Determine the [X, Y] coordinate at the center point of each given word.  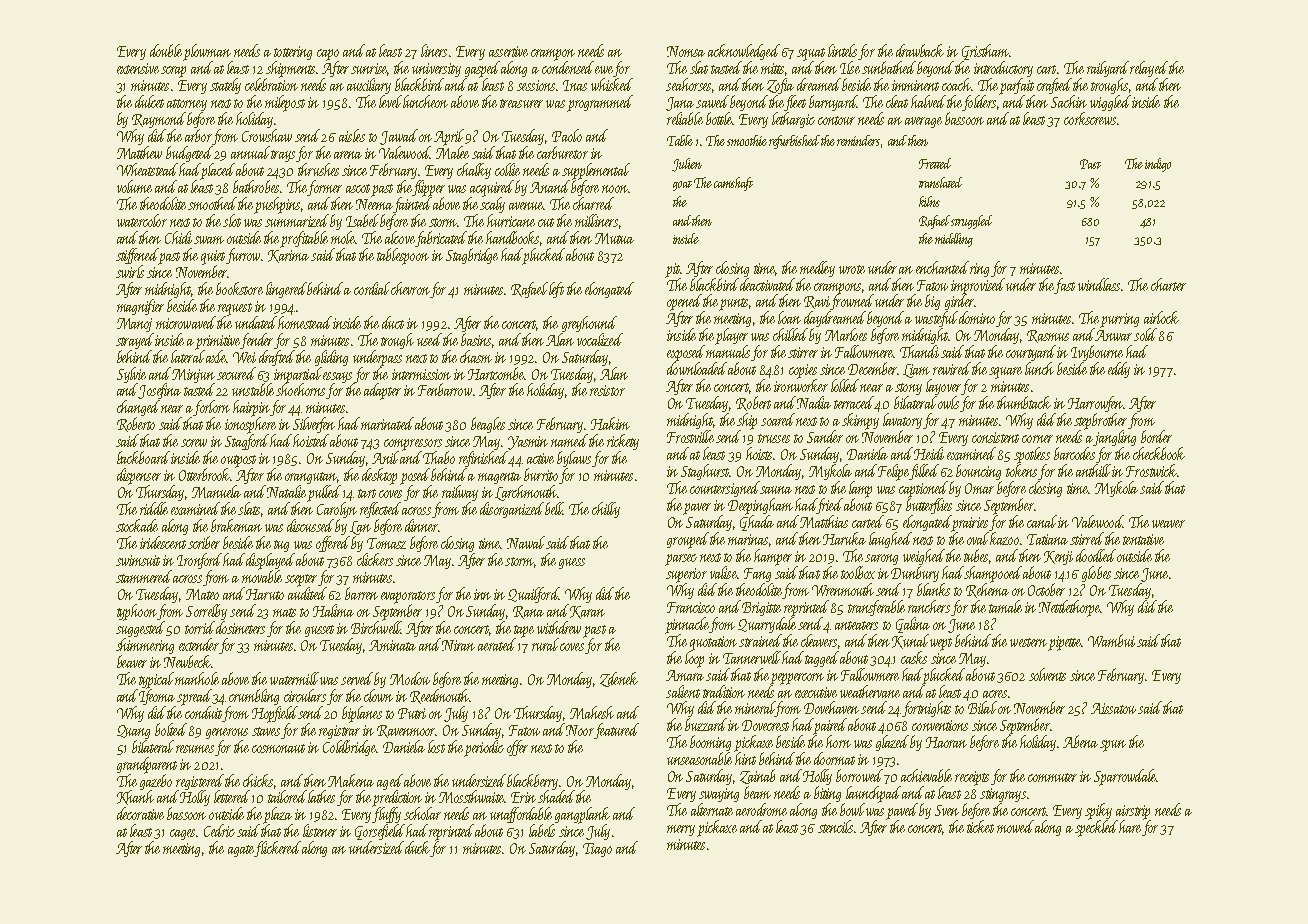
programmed [600, 103]
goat [682, 186]
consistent [995, 437]
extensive [138, 68]
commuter [1052, 777]
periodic [484, 748]
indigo [1158, 165]
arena [348, 155]
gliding [331, 358]
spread [194, 697]
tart [367, 493]
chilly [606, 510]
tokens [1021, 470]
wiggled [1110, 103]
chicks [258, 780]
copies [803, 371]
